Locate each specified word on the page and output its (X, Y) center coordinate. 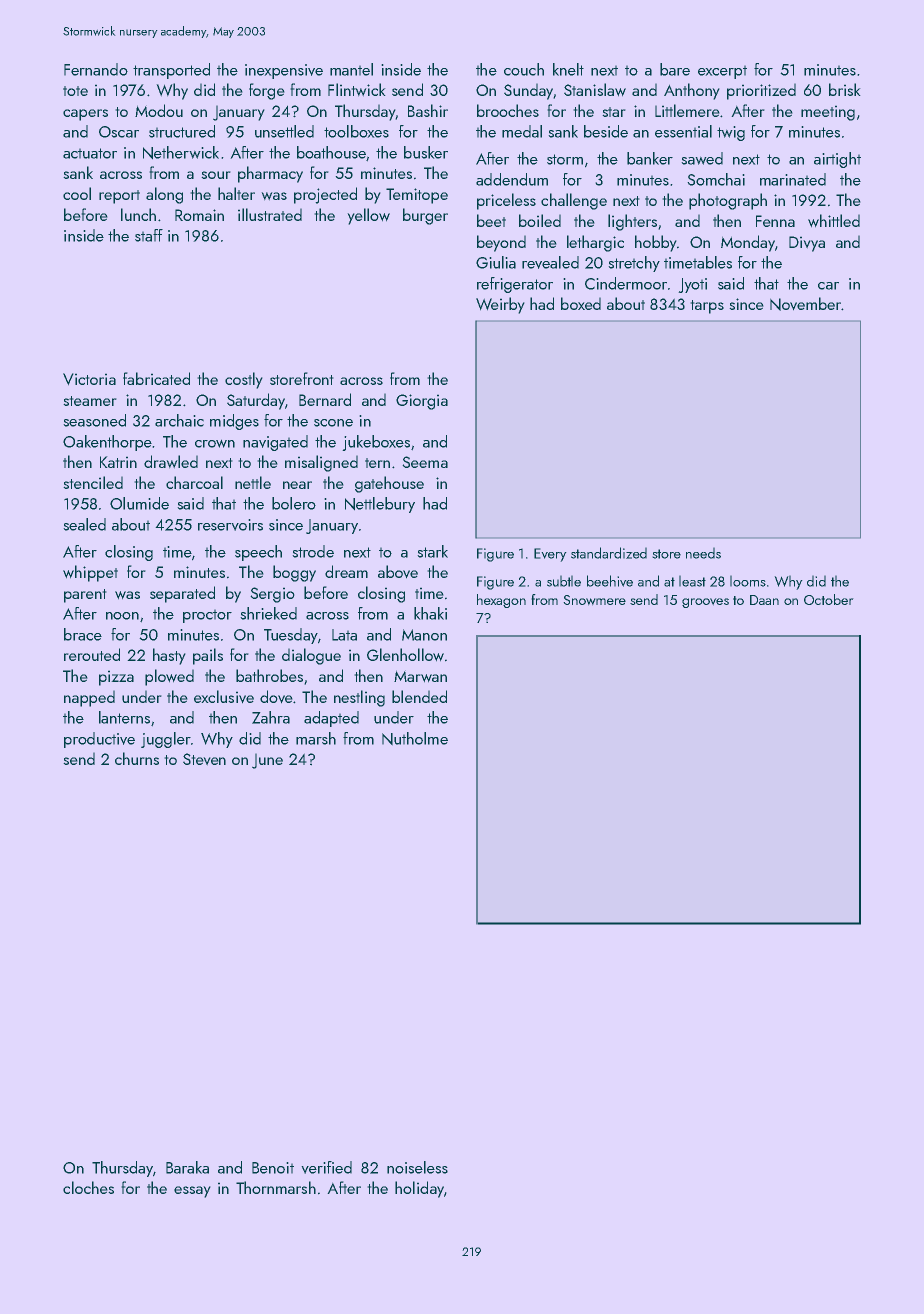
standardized (609, 553)
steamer (90, 401)
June (267, 761)
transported (171, 71)
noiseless (417, 1167)
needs (703, 553)
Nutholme (415, 739)
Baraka (187, 1167)
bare (675, 69)
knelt (568, 69)
